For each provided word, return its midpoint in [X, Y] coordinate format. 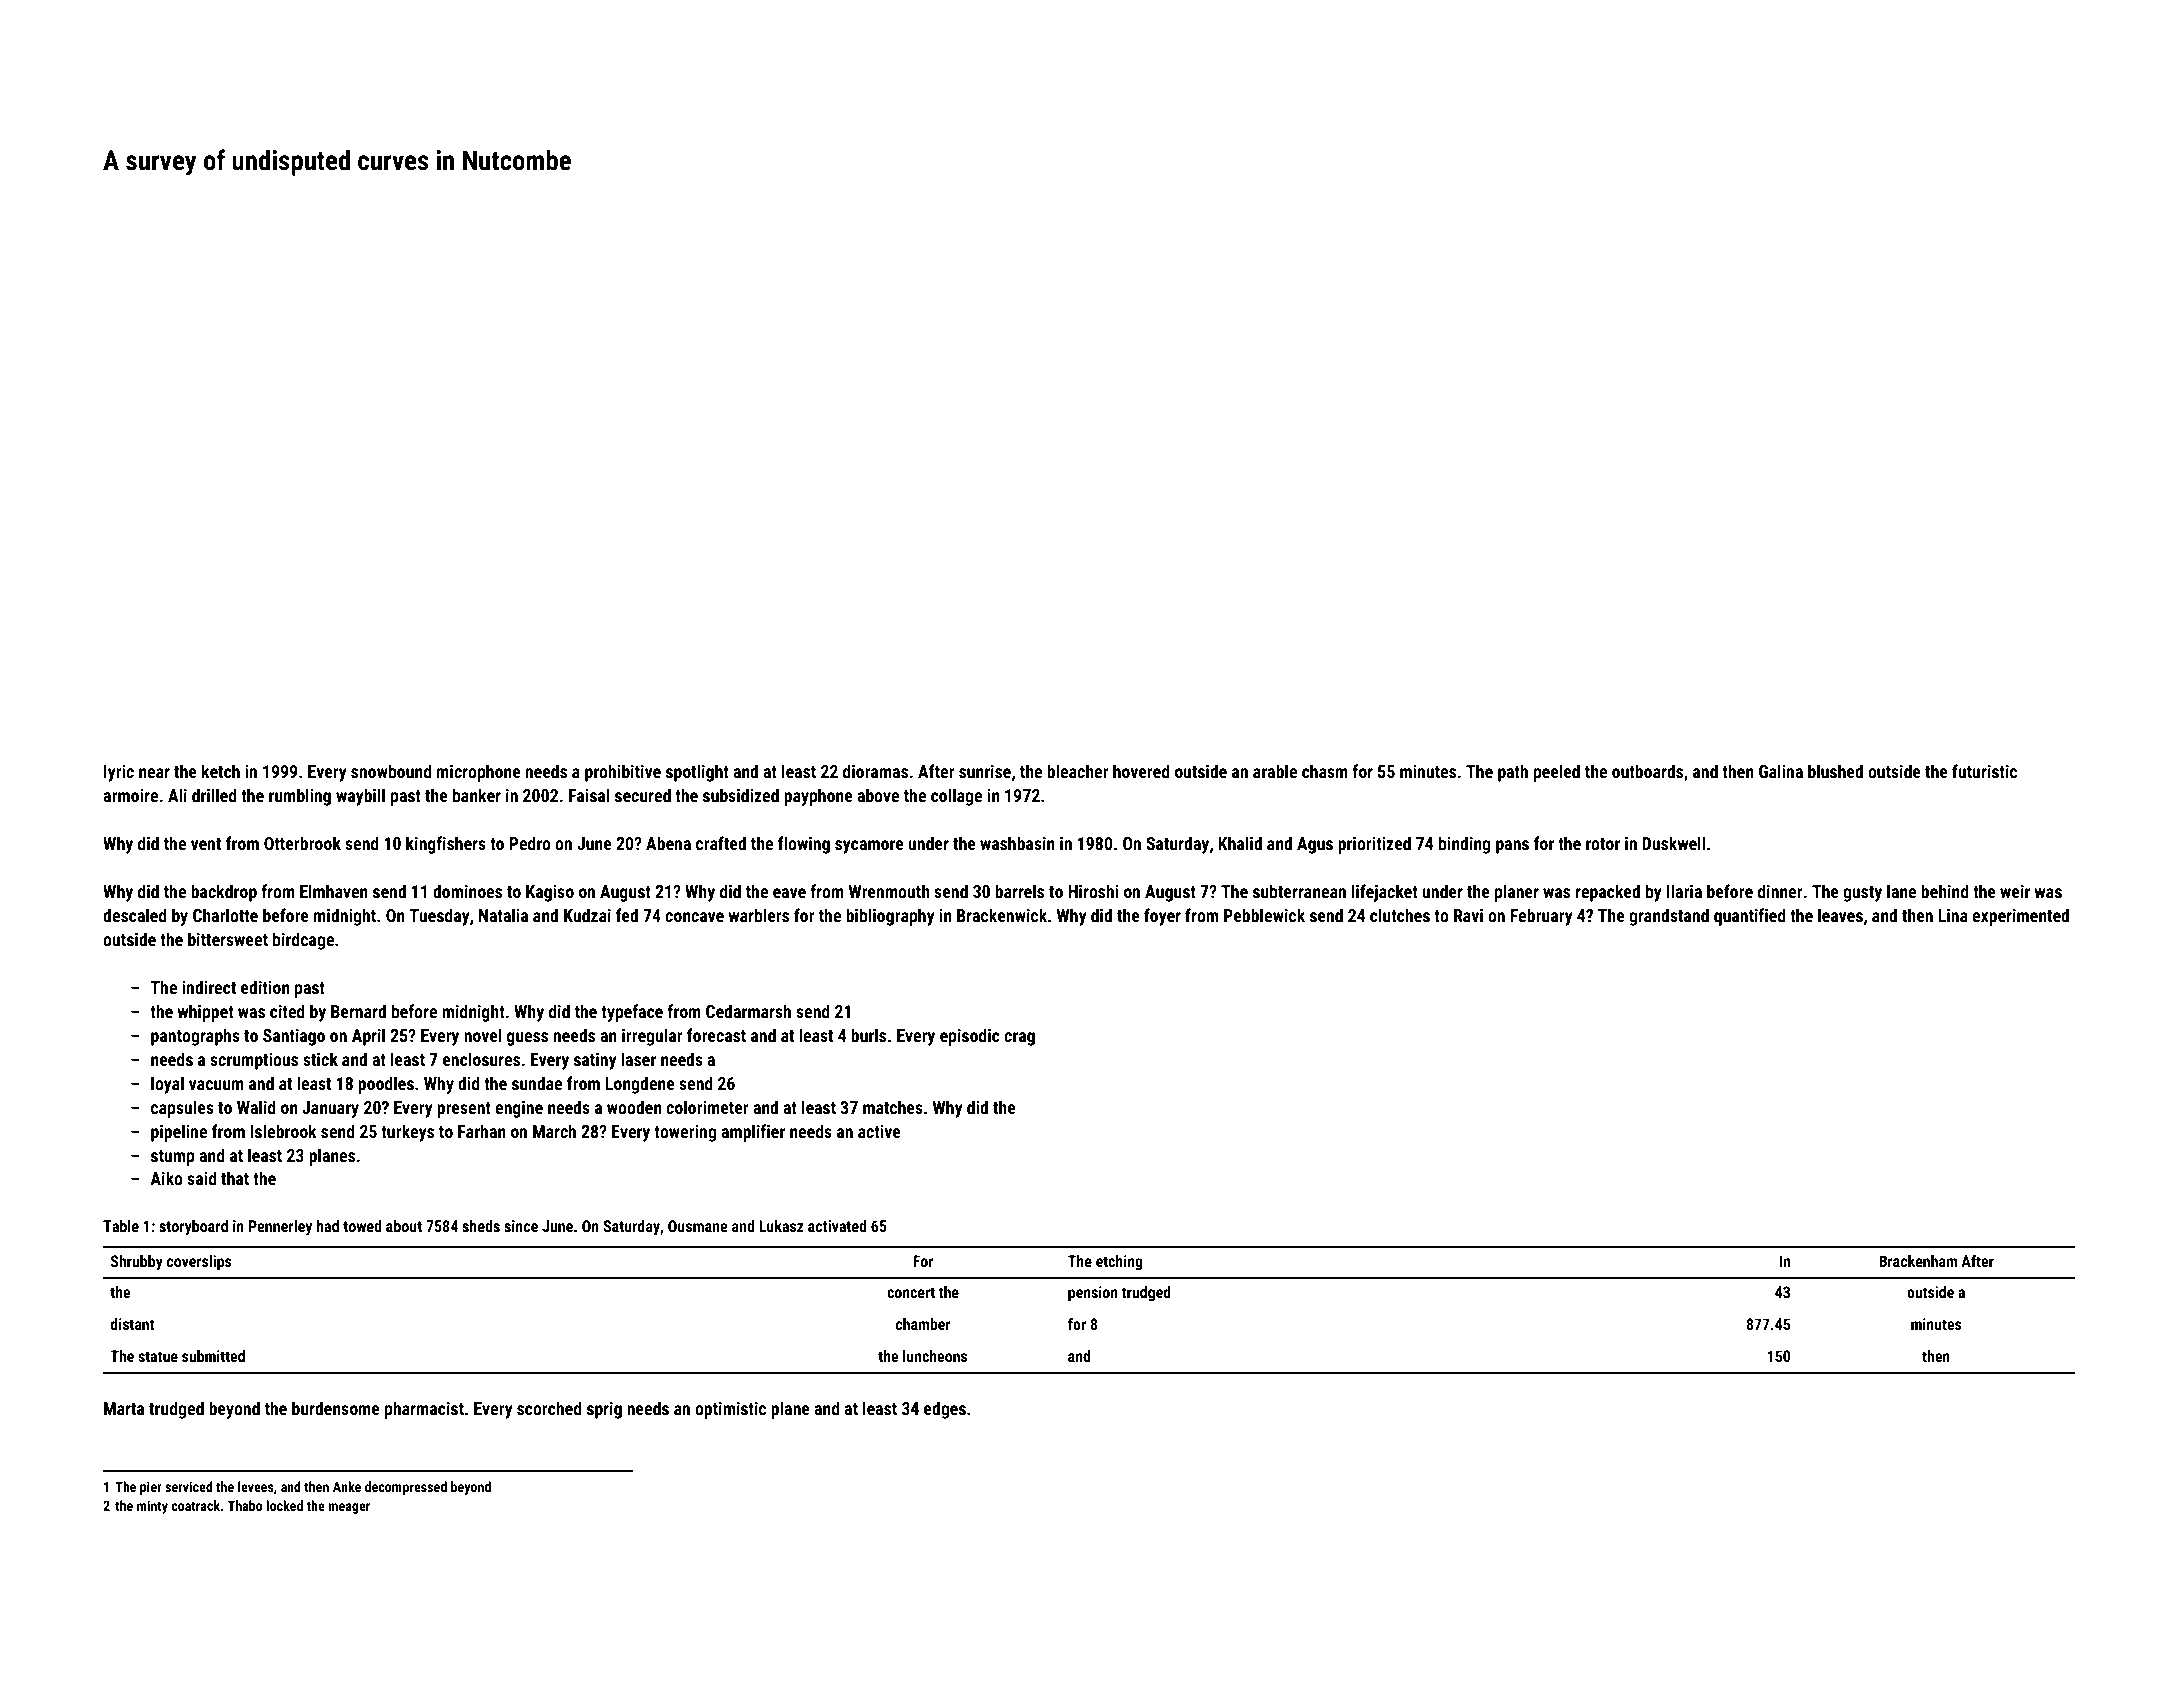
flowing [804, 845]
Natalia [503, 915]
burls [868, 1035]
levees [256, 1486]
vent [206, 844]
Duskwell [1673, 843]
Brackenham [1918, 1261]
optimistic [730, 1410]
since [521, 1226]
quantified [1750, 917]
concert [911, 1292]
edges [945, 1410]
